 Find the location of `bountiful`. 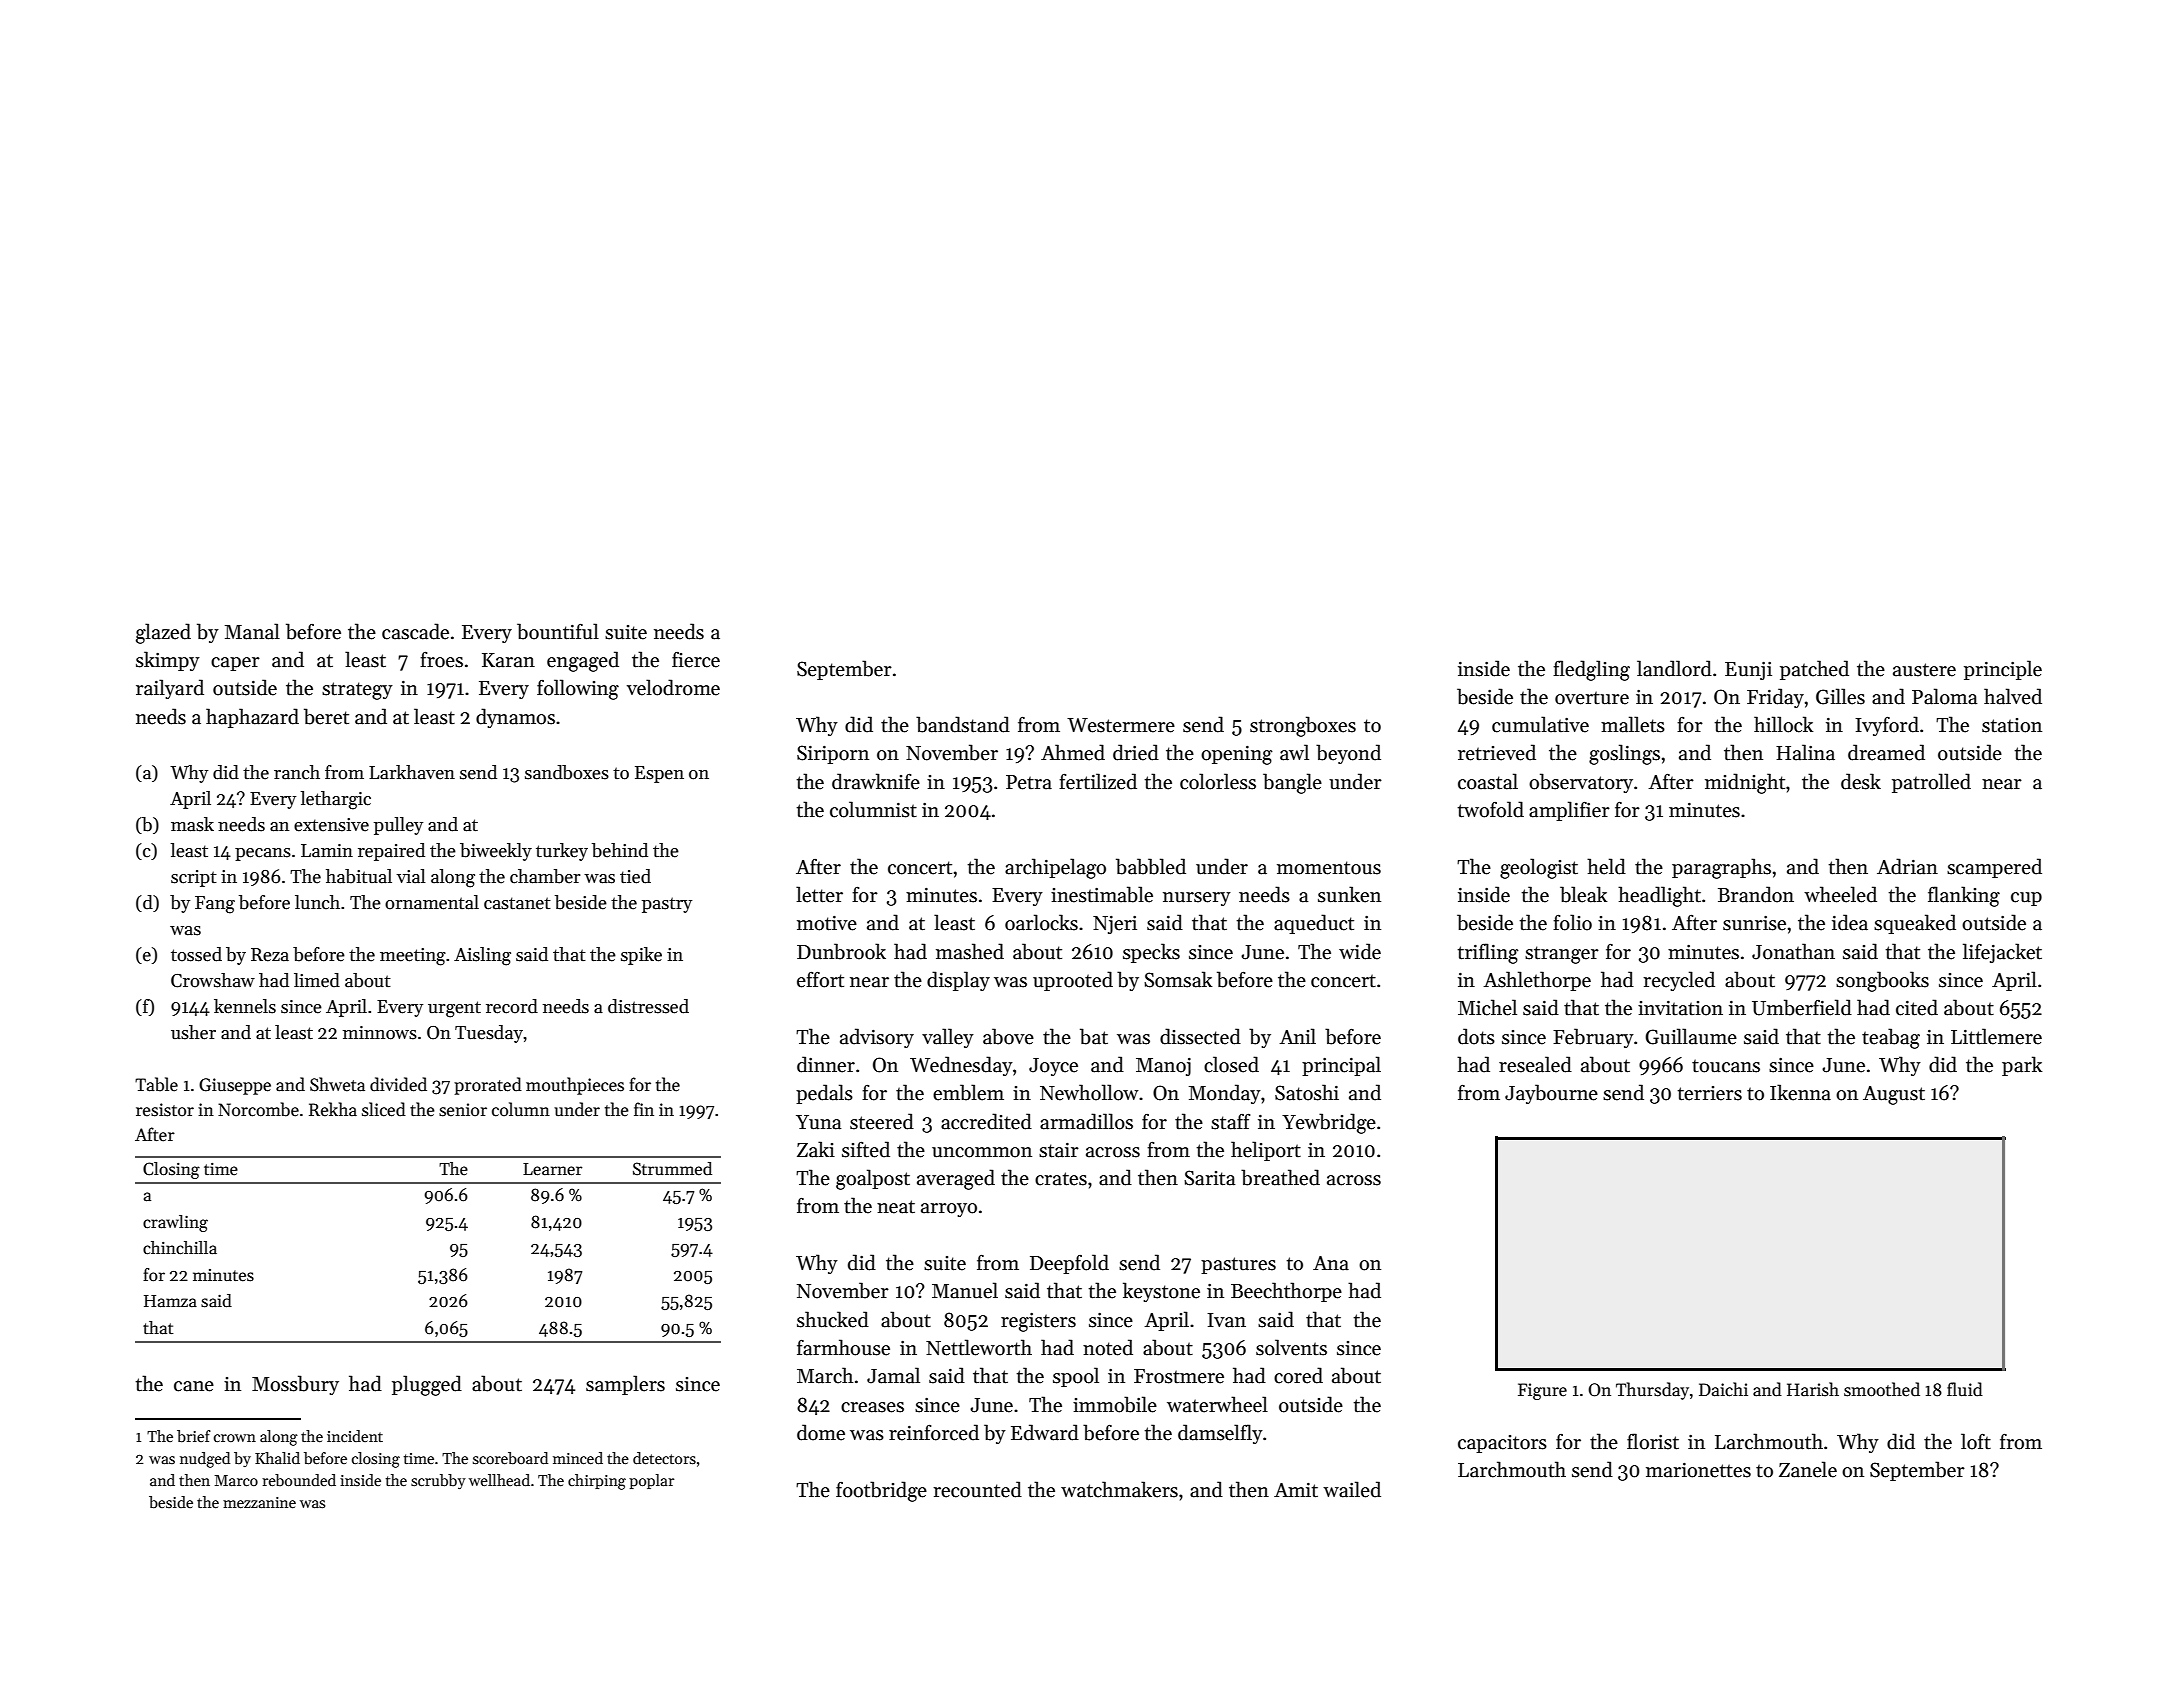

bountiful is located at coordinates (558, 631).
